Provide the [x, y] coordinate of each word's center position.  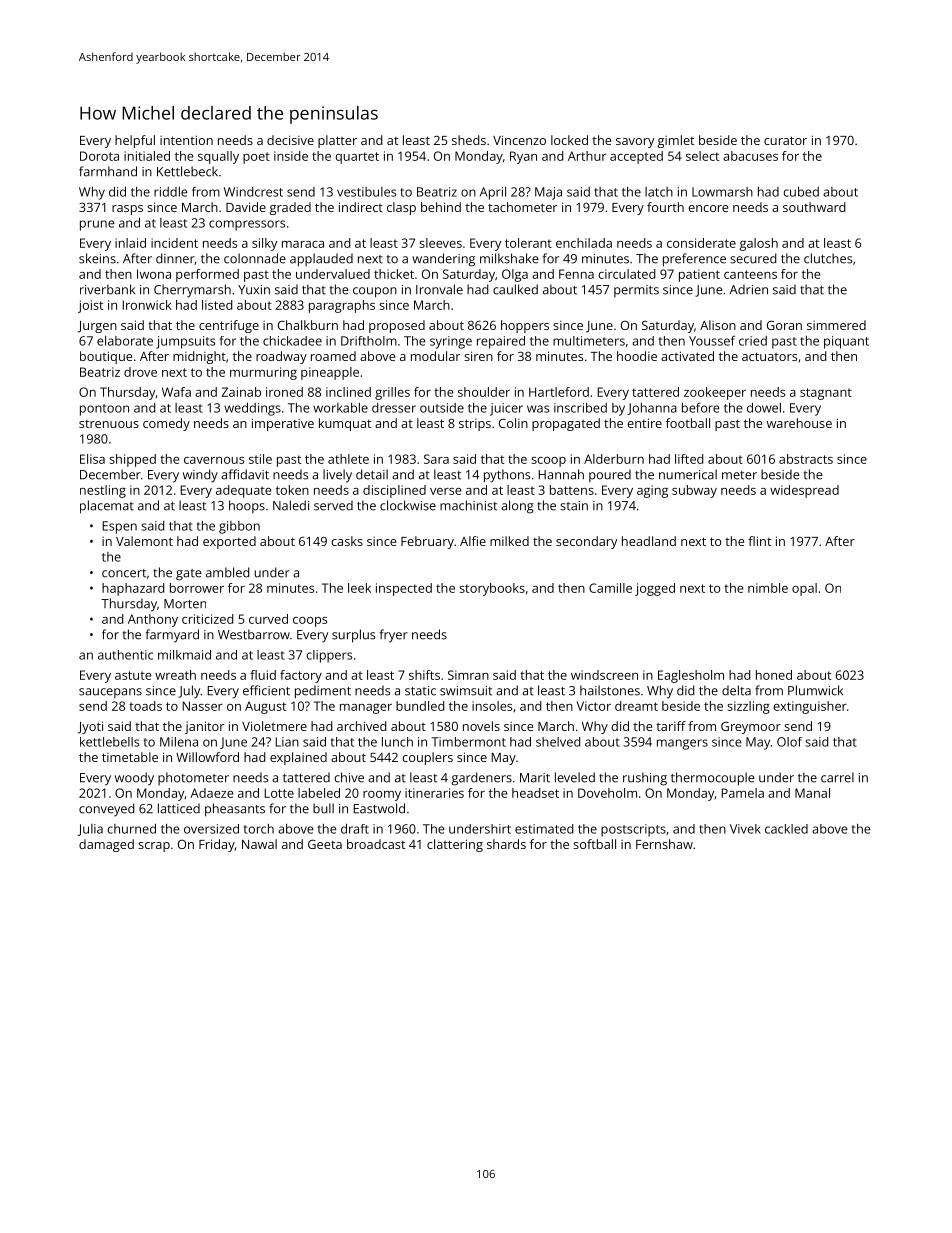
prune [97, 225]
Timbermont [468, 742]
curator [785, 140]
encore [708, 208]
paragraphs [342, 306]
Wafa [176, 392]
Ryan [523, 157]
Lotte [279, 793]
